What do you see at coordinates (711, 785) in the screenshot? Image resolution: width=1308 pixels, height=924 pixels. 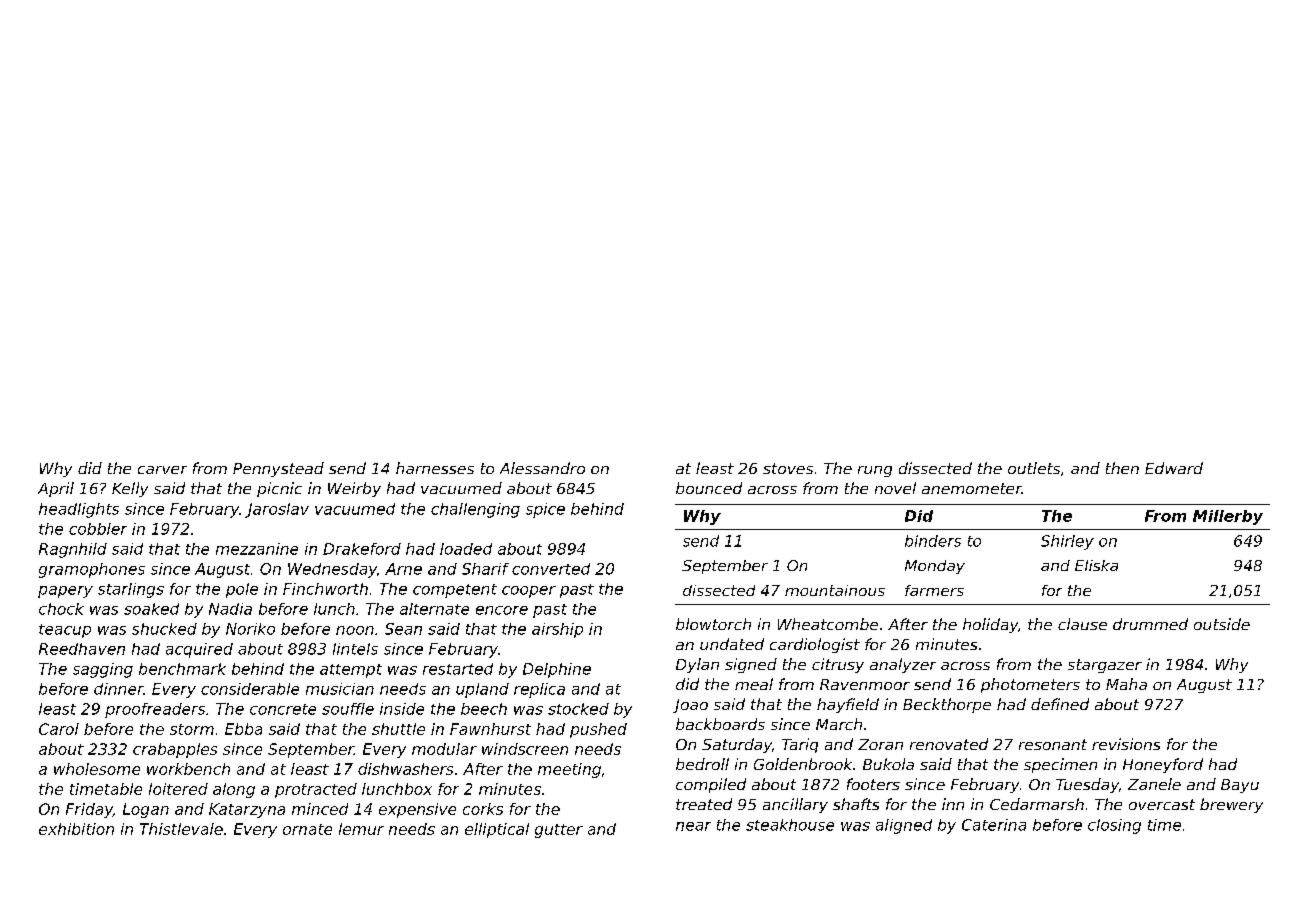 I see `compiled` at bounding box center [711, 785].
